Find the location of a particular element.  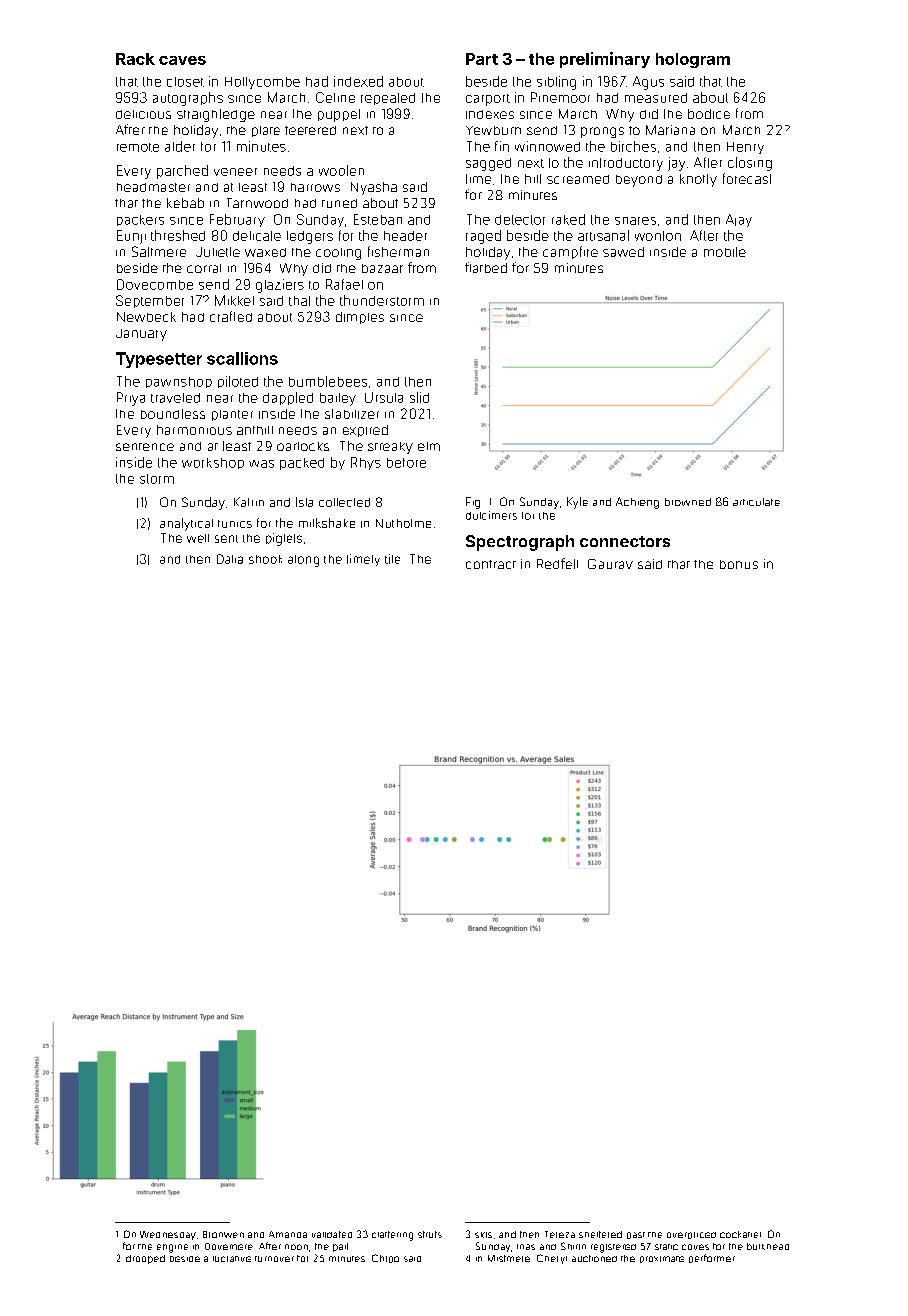

Bronwen is located at coordinates (223, 1234).
